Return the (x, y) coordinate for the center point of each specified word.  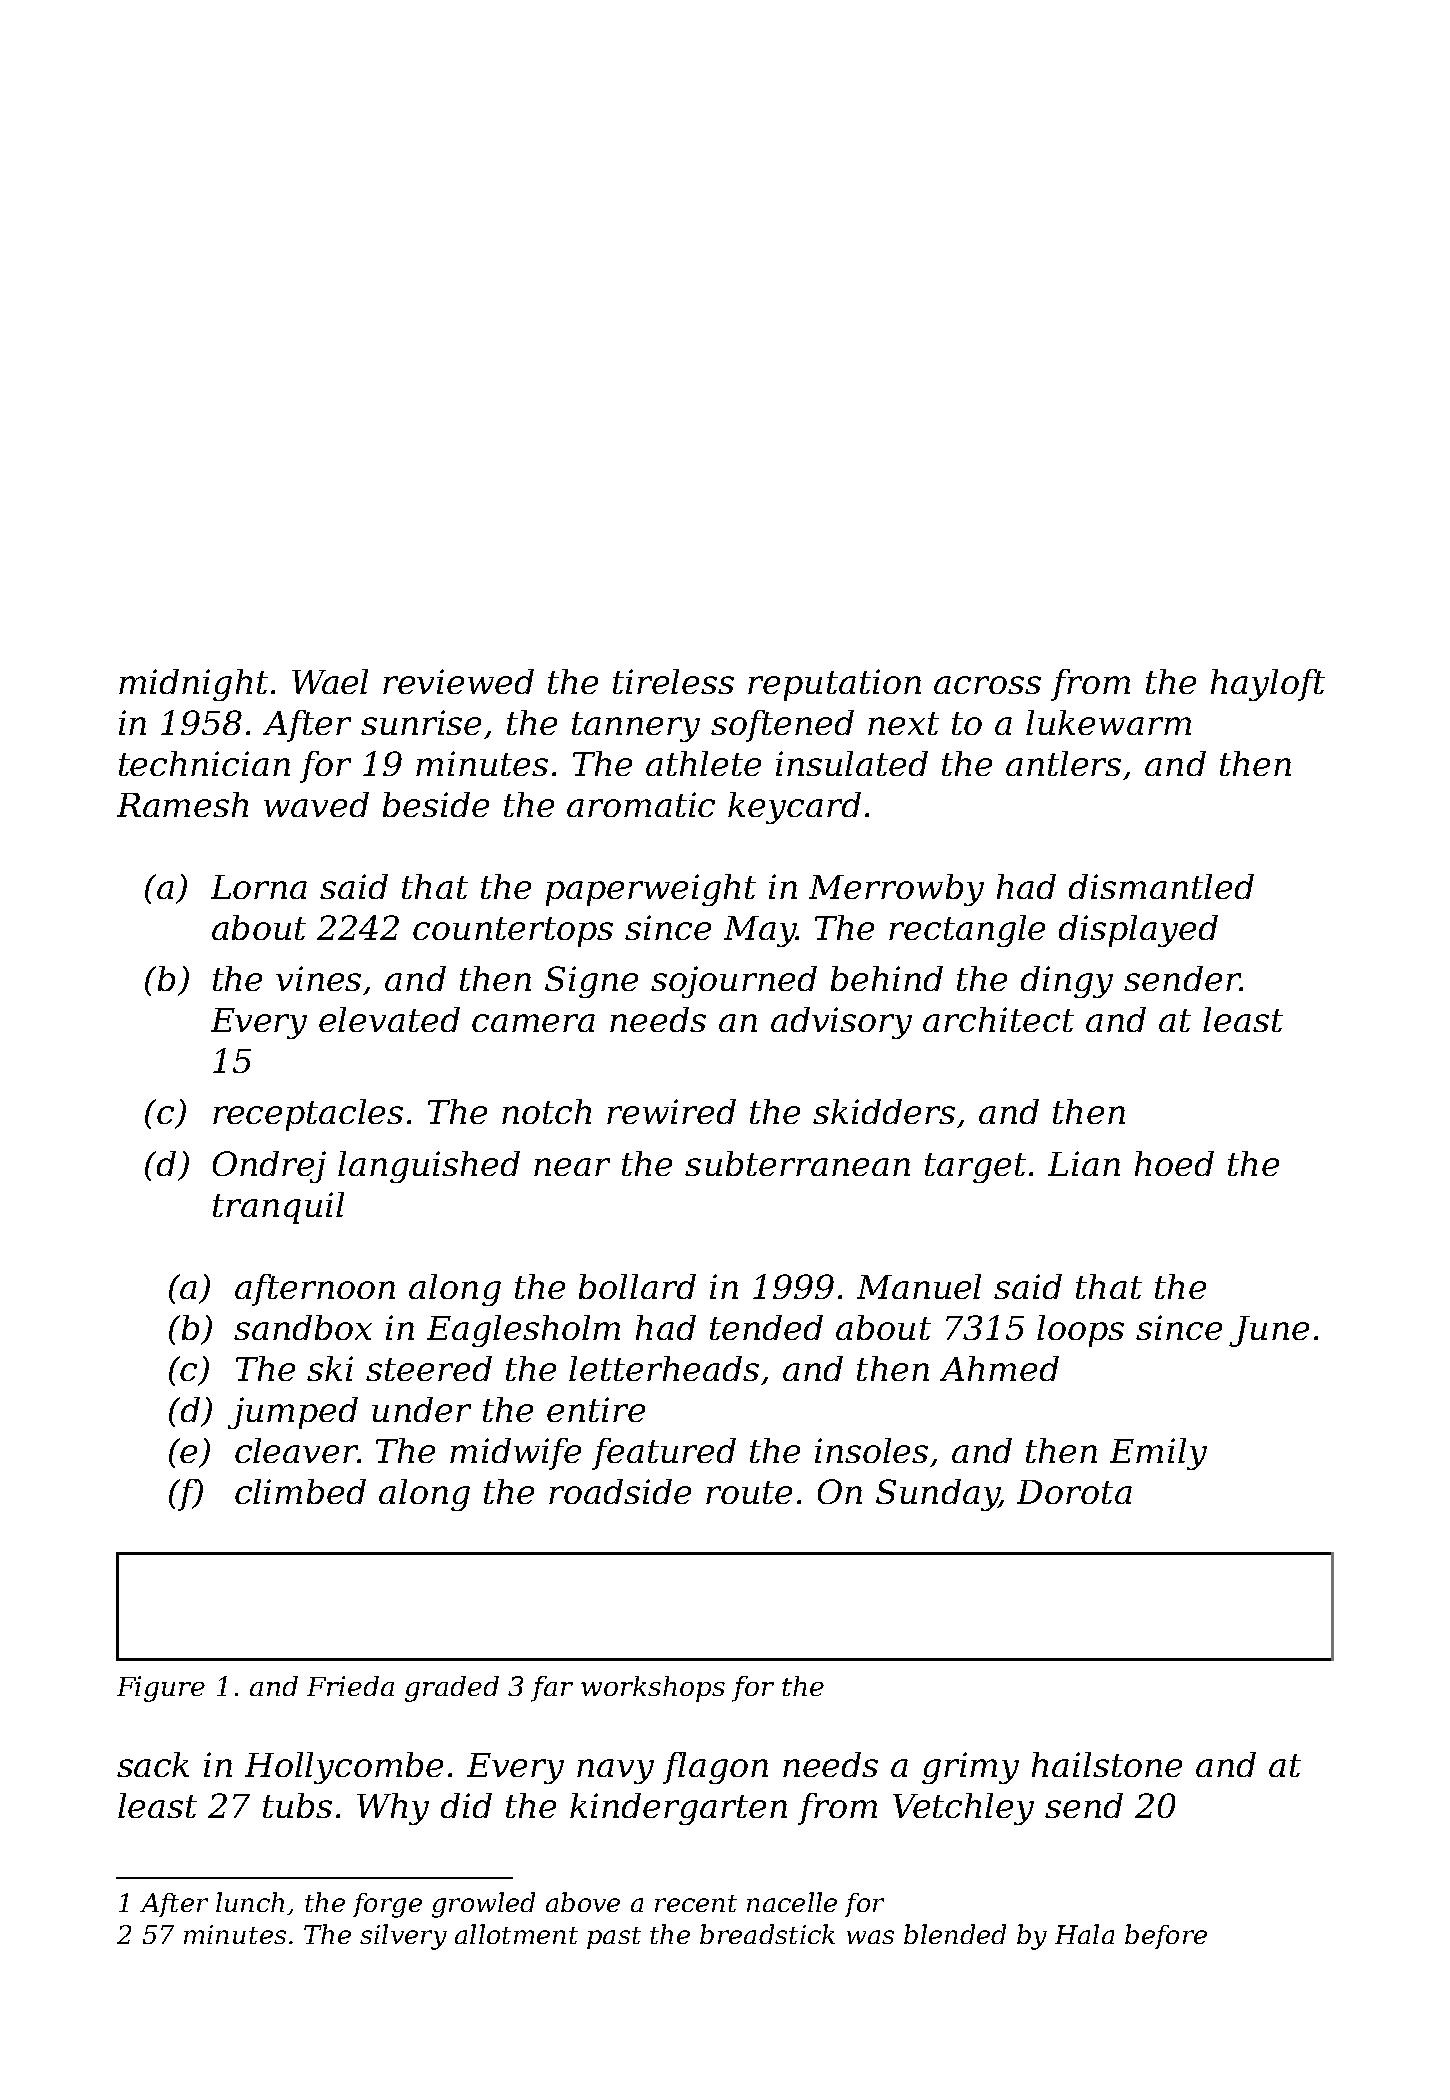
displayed (1138, 931)
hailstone (1107, 1764)
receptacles (308, 1115)
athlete (703, 763)
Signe (591, 982)
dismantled (1161, 886)
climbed (300, 1491)
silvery (403, 1937)
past (614, 1938)
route (749, 1492)
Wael (330, 681)
